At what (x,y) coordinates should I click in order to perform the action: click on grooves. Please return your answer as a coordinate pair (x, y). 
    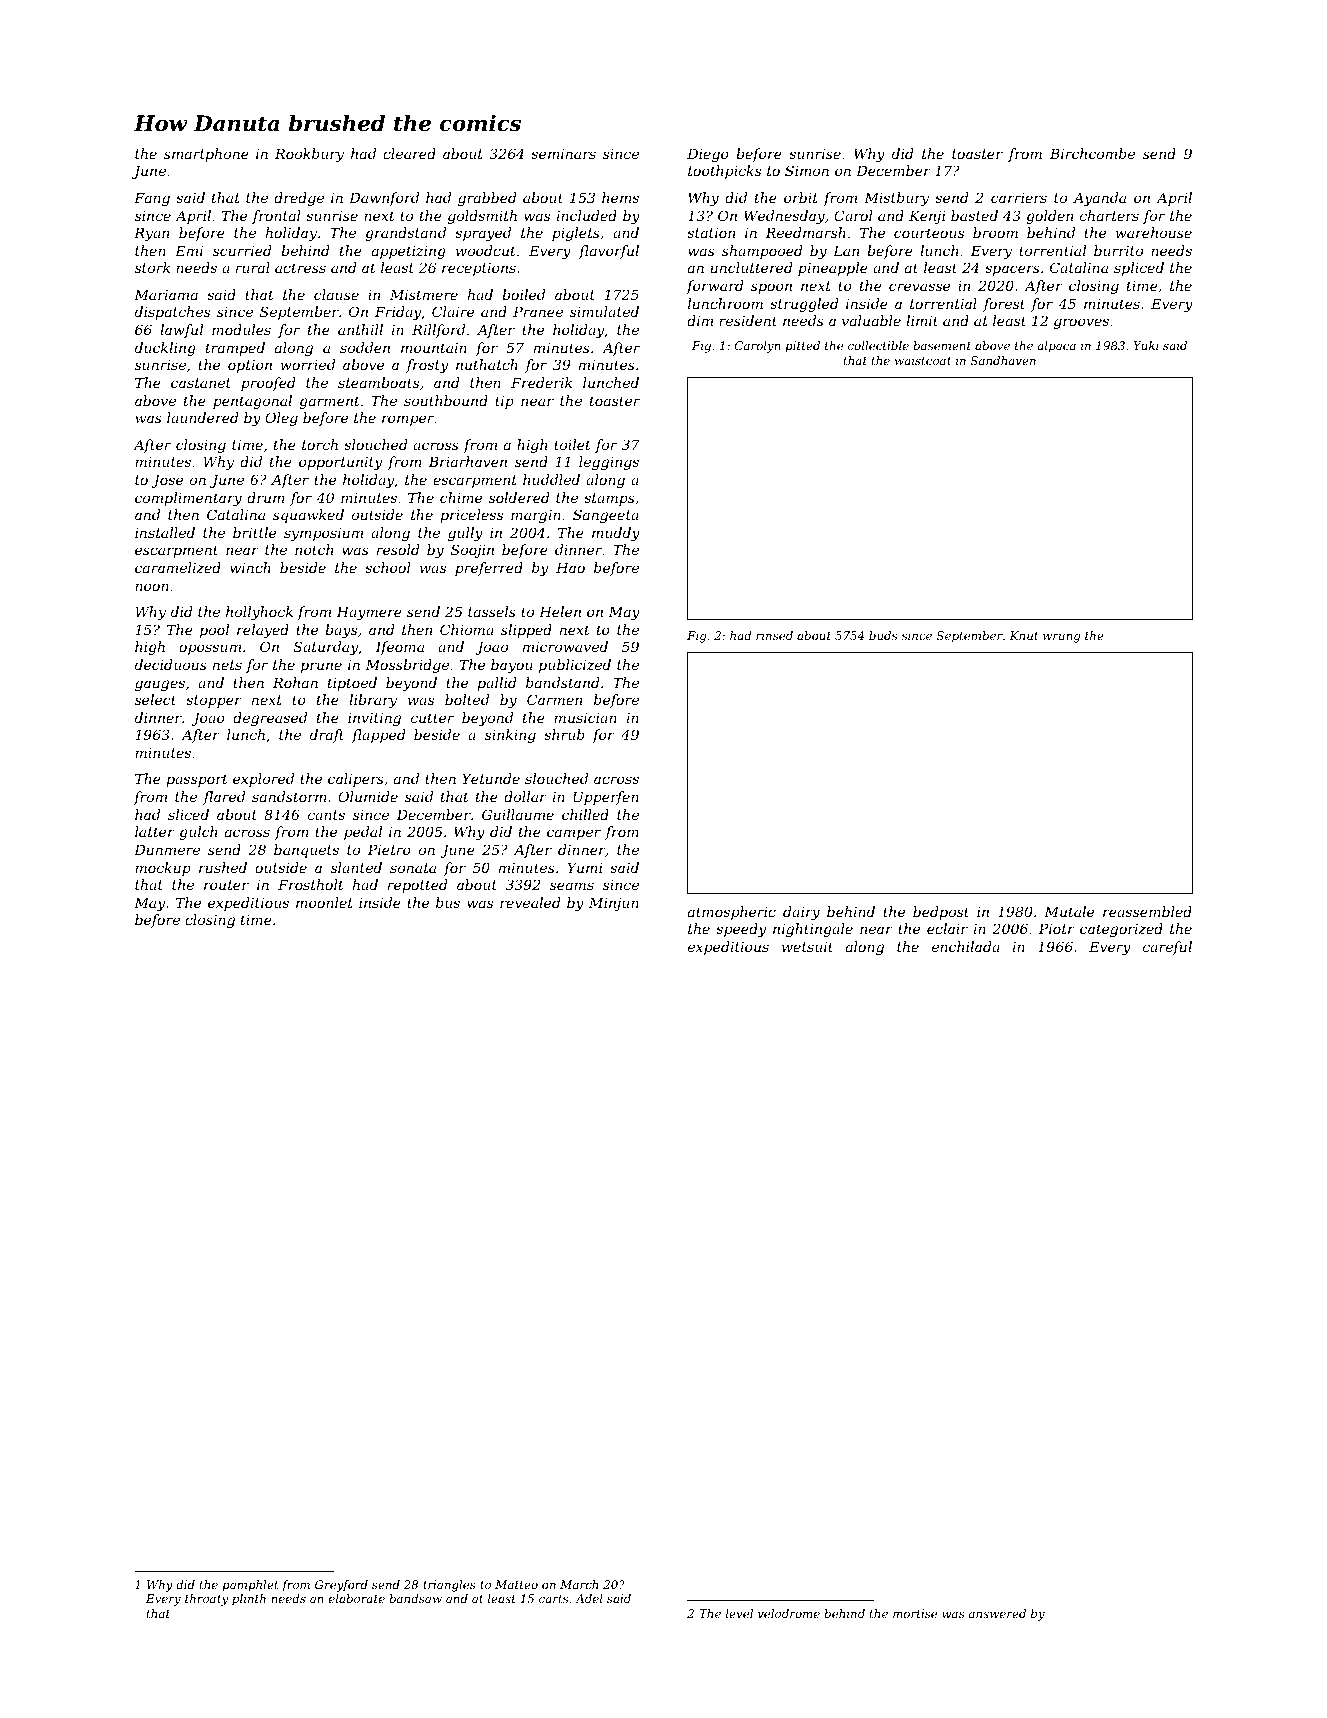
    Looking at the image, I should click on (1081, 323).
